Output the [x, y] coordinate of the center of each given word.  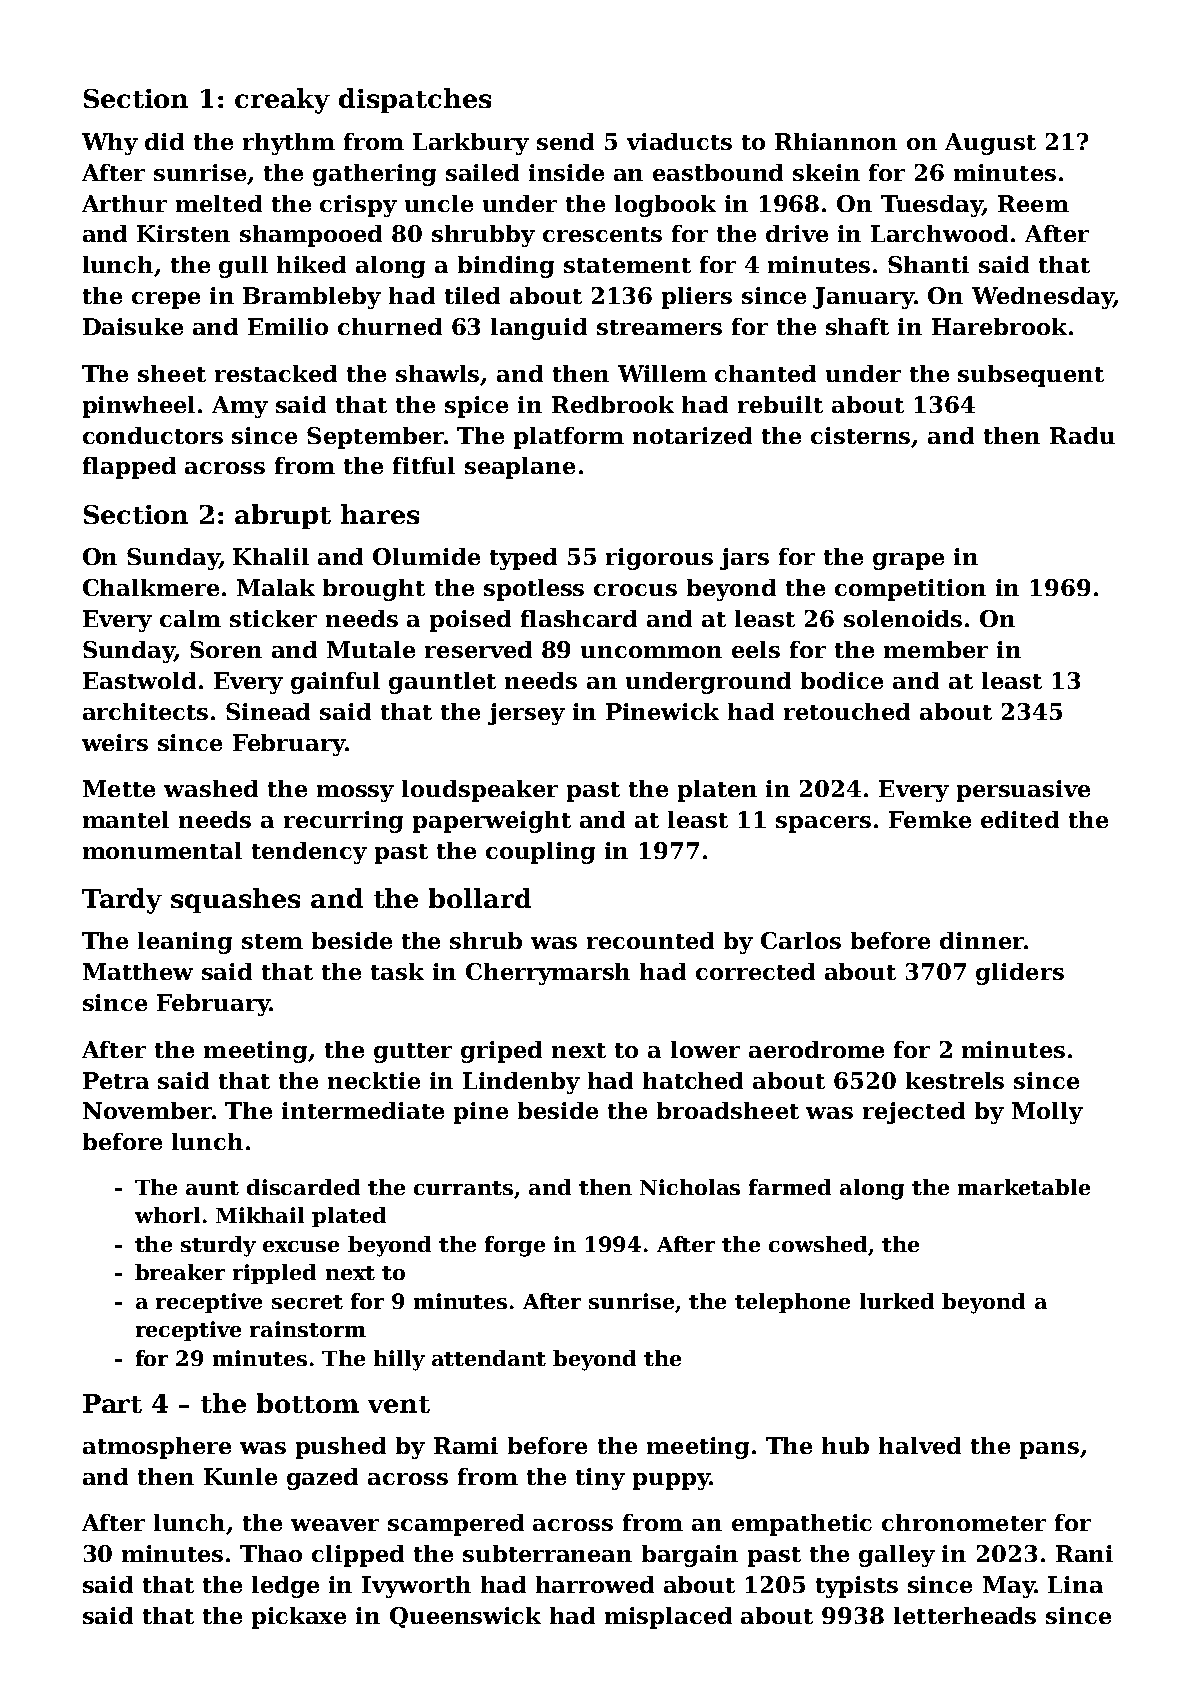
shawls [437, 373]
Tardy [122, 901]
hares [380, 514]
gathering [374, 175]
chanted [765, 373]
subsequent [1031, 376]
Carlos [801, 940]
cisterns [860, 435]
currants [463, 1188]
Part [112, 1403]
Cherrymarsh [548, 974]
